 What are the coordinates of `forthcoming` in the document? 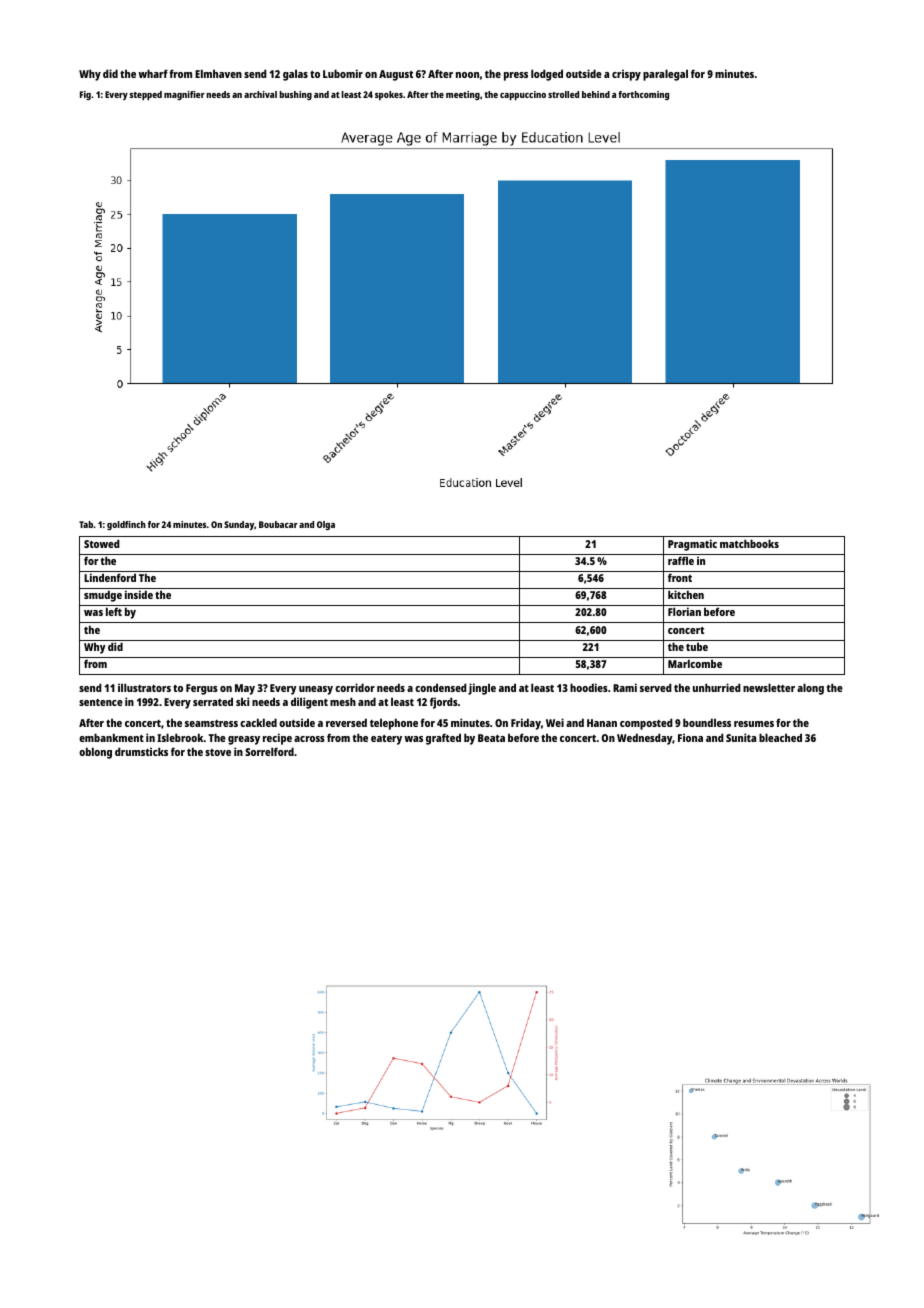 It's located at (643, 95).
